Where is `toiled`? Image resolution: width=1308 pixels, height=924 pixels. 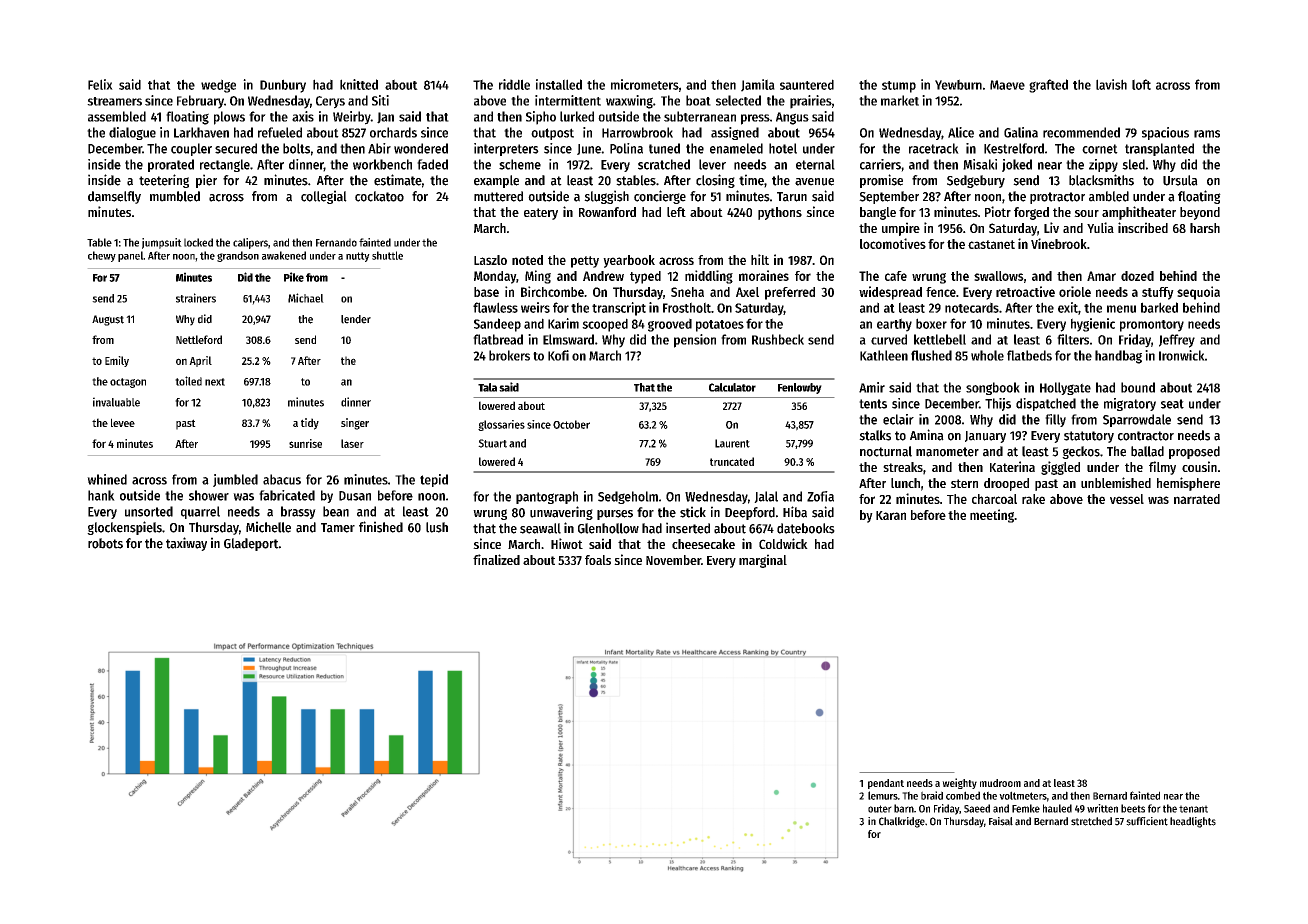
toiled is located at coordinates (188, 381).
